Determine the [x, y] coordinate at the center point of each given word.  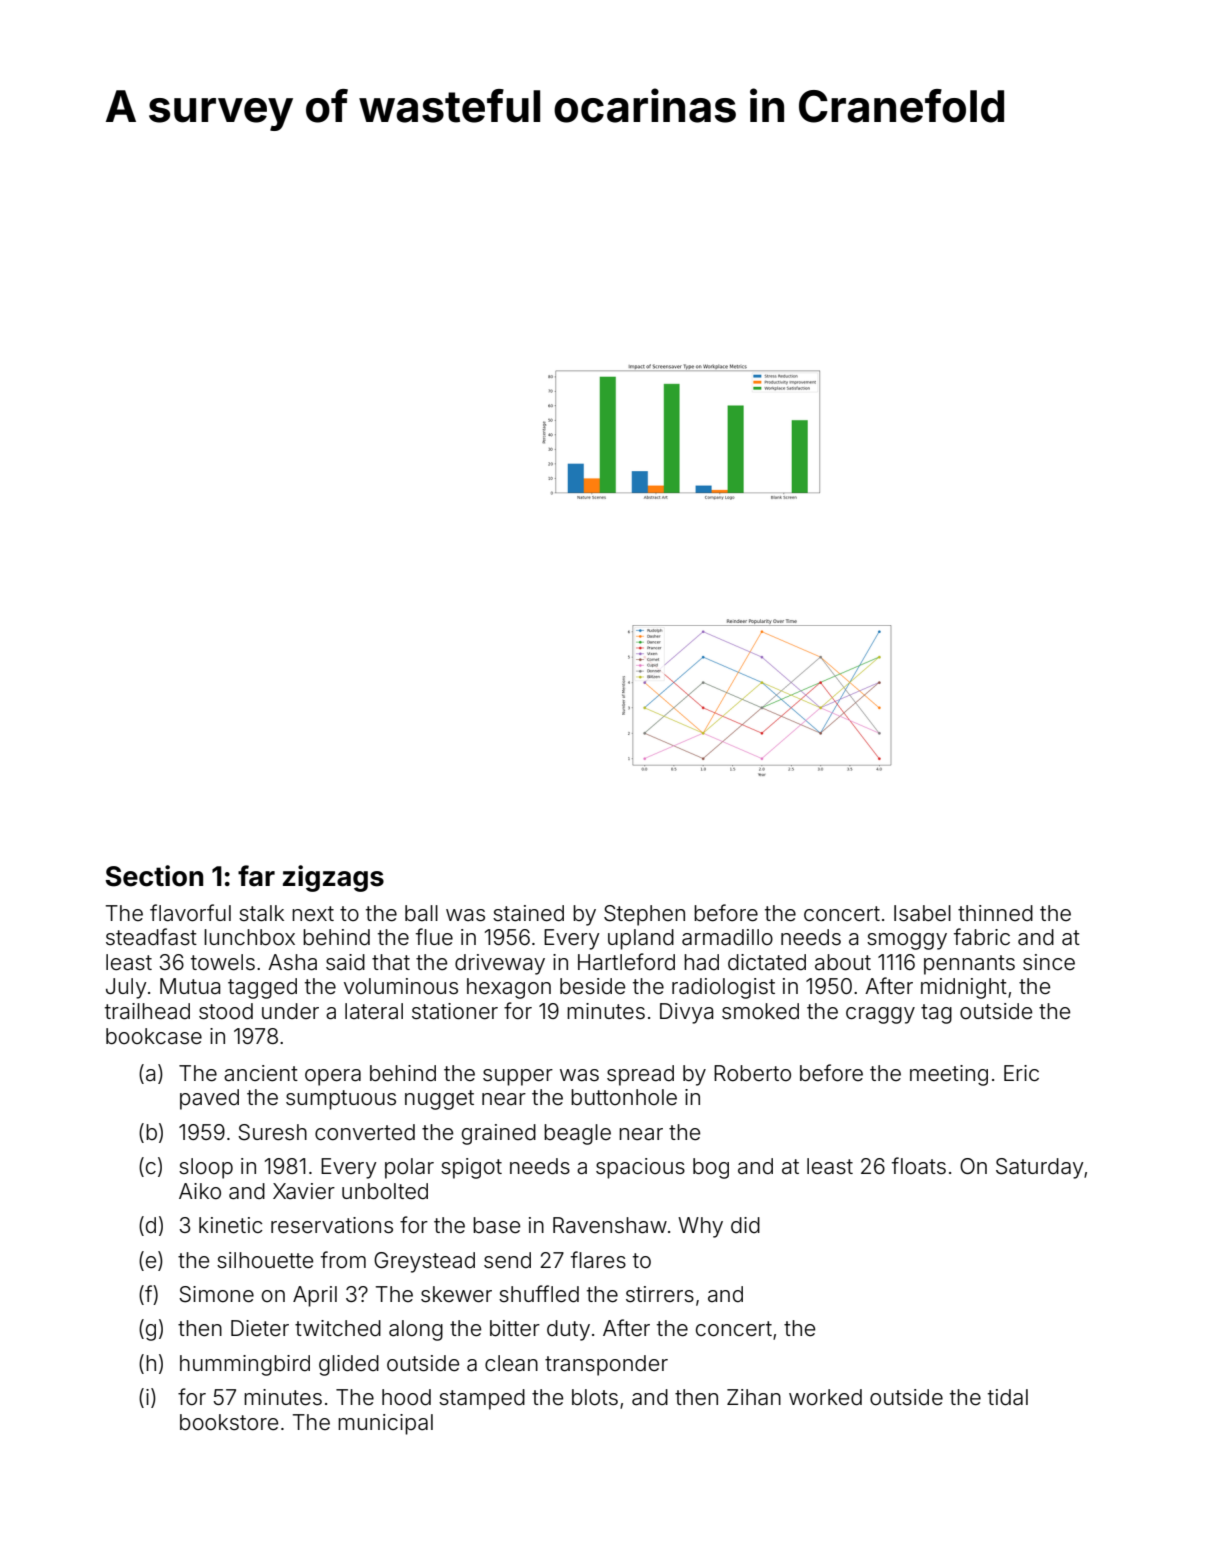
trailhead [147, 1011]
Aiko [200, 1191]
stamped [482, 1399]
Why [700, 1227]
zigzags [333, 878]
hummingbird [245, 1365]
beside [592, 986]
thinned [995, 913]
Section [154, 876]
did [745, 1225]
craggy [880, 1015]
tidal [1008, 1397]
